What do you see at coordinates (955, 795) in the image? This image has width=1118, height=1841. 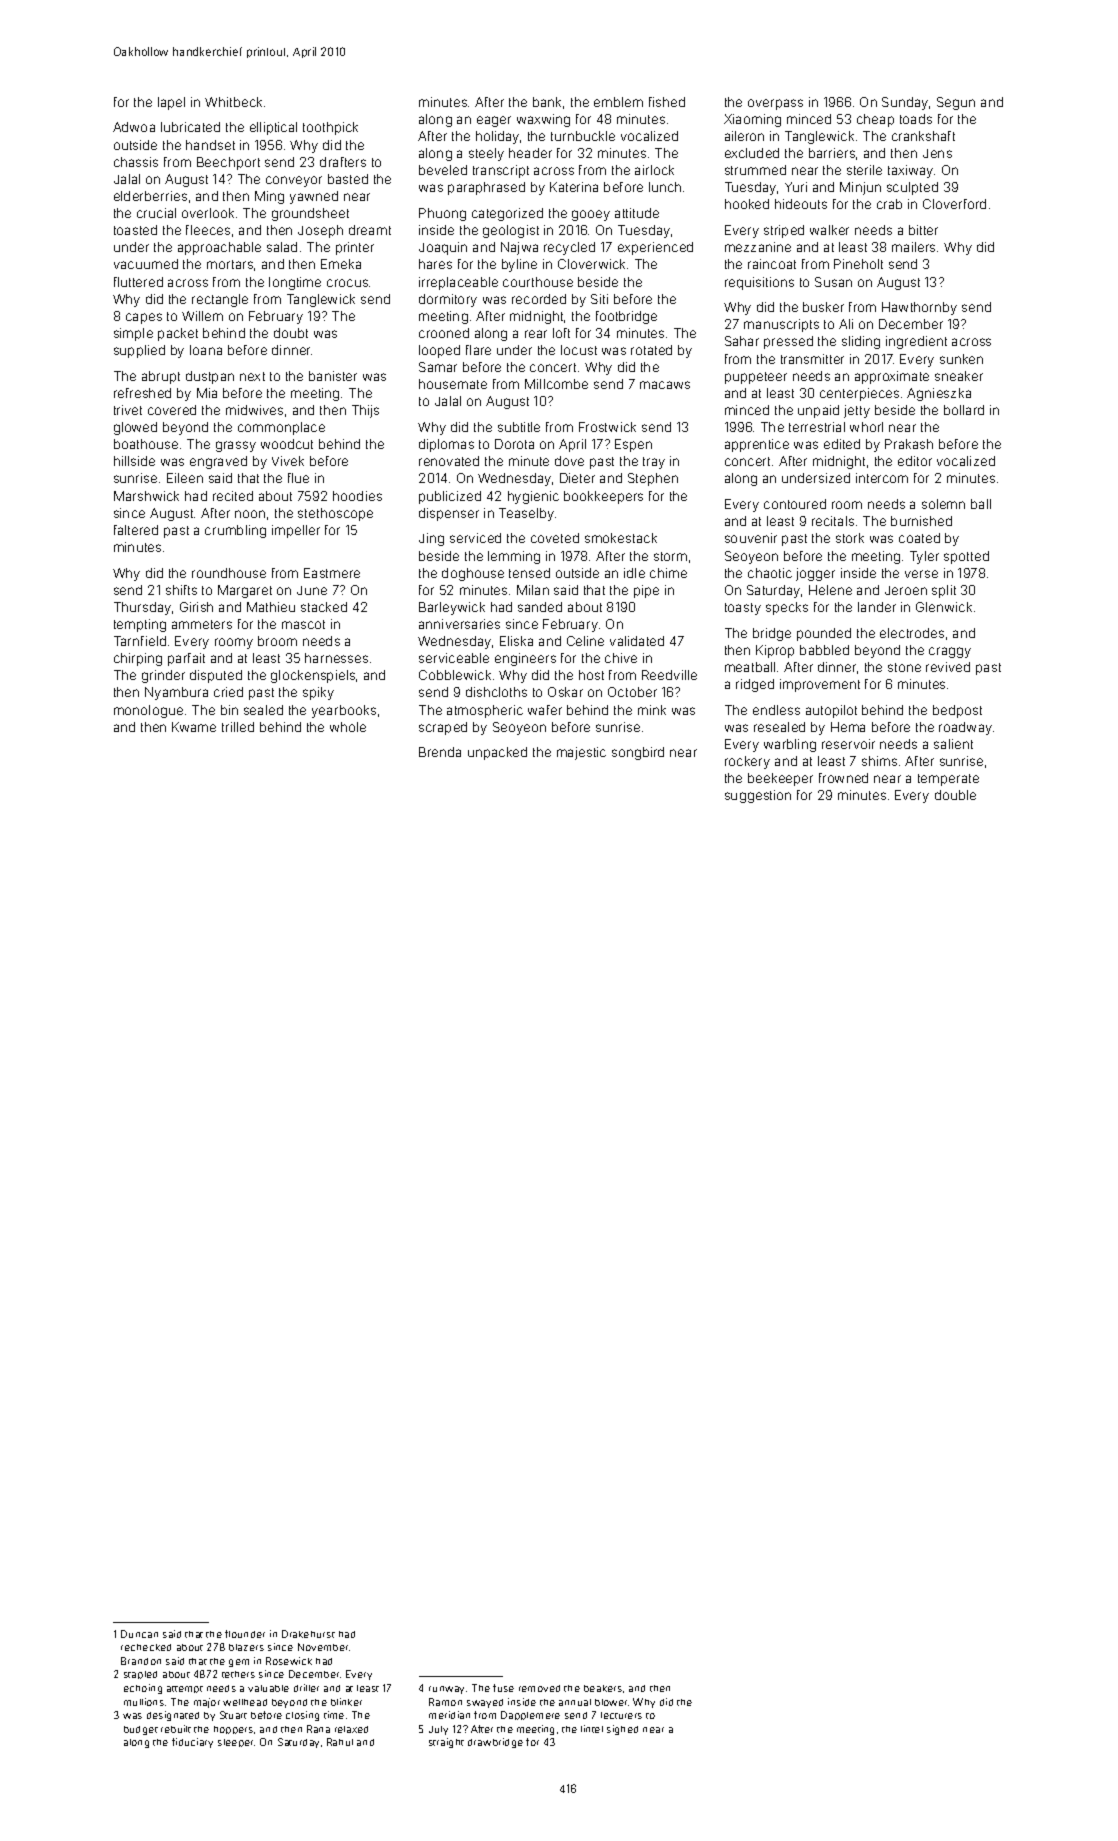 I see `double` at bounding box center [955, 795].
